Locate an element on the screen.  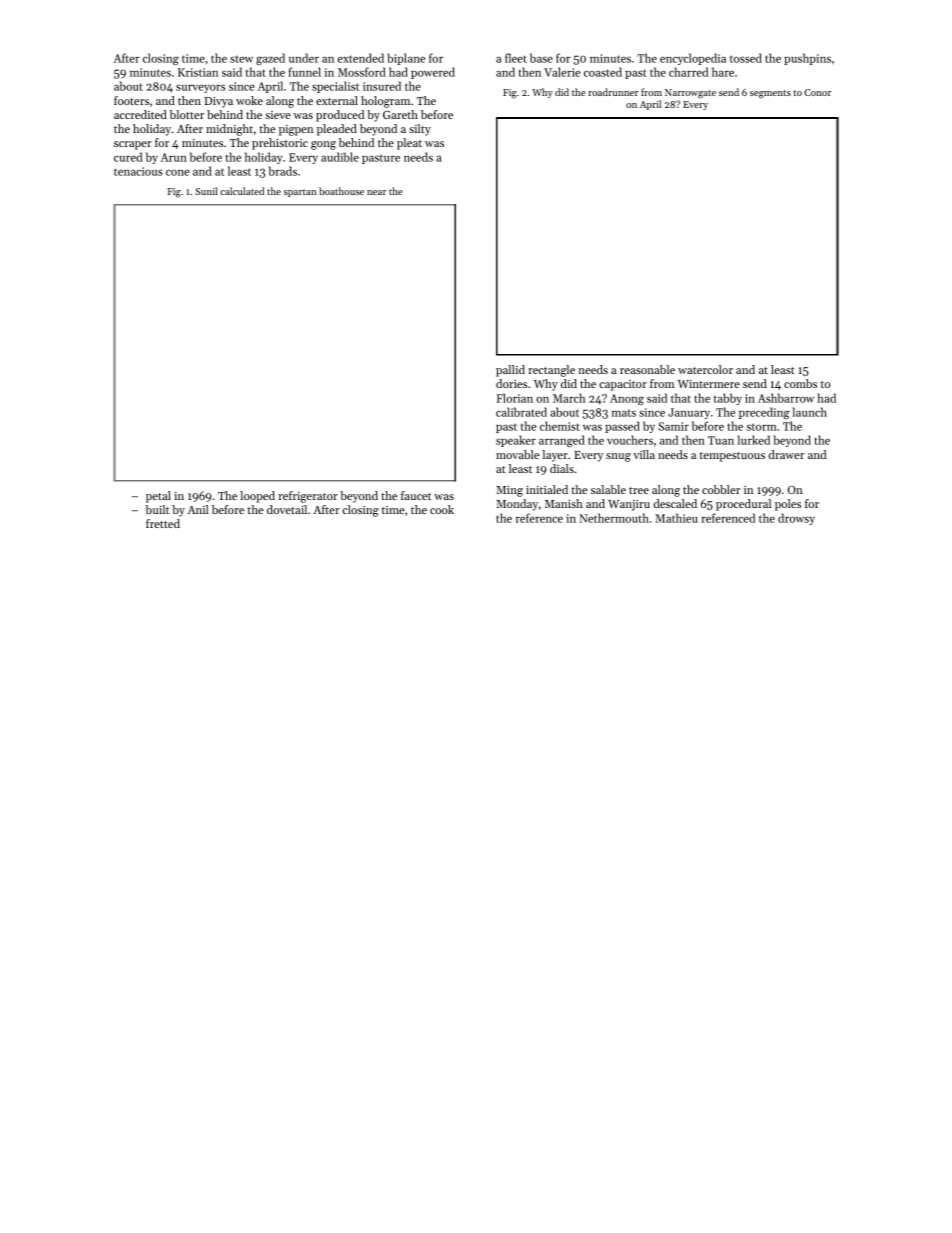
pallid is located at coordinates (510, 371).
